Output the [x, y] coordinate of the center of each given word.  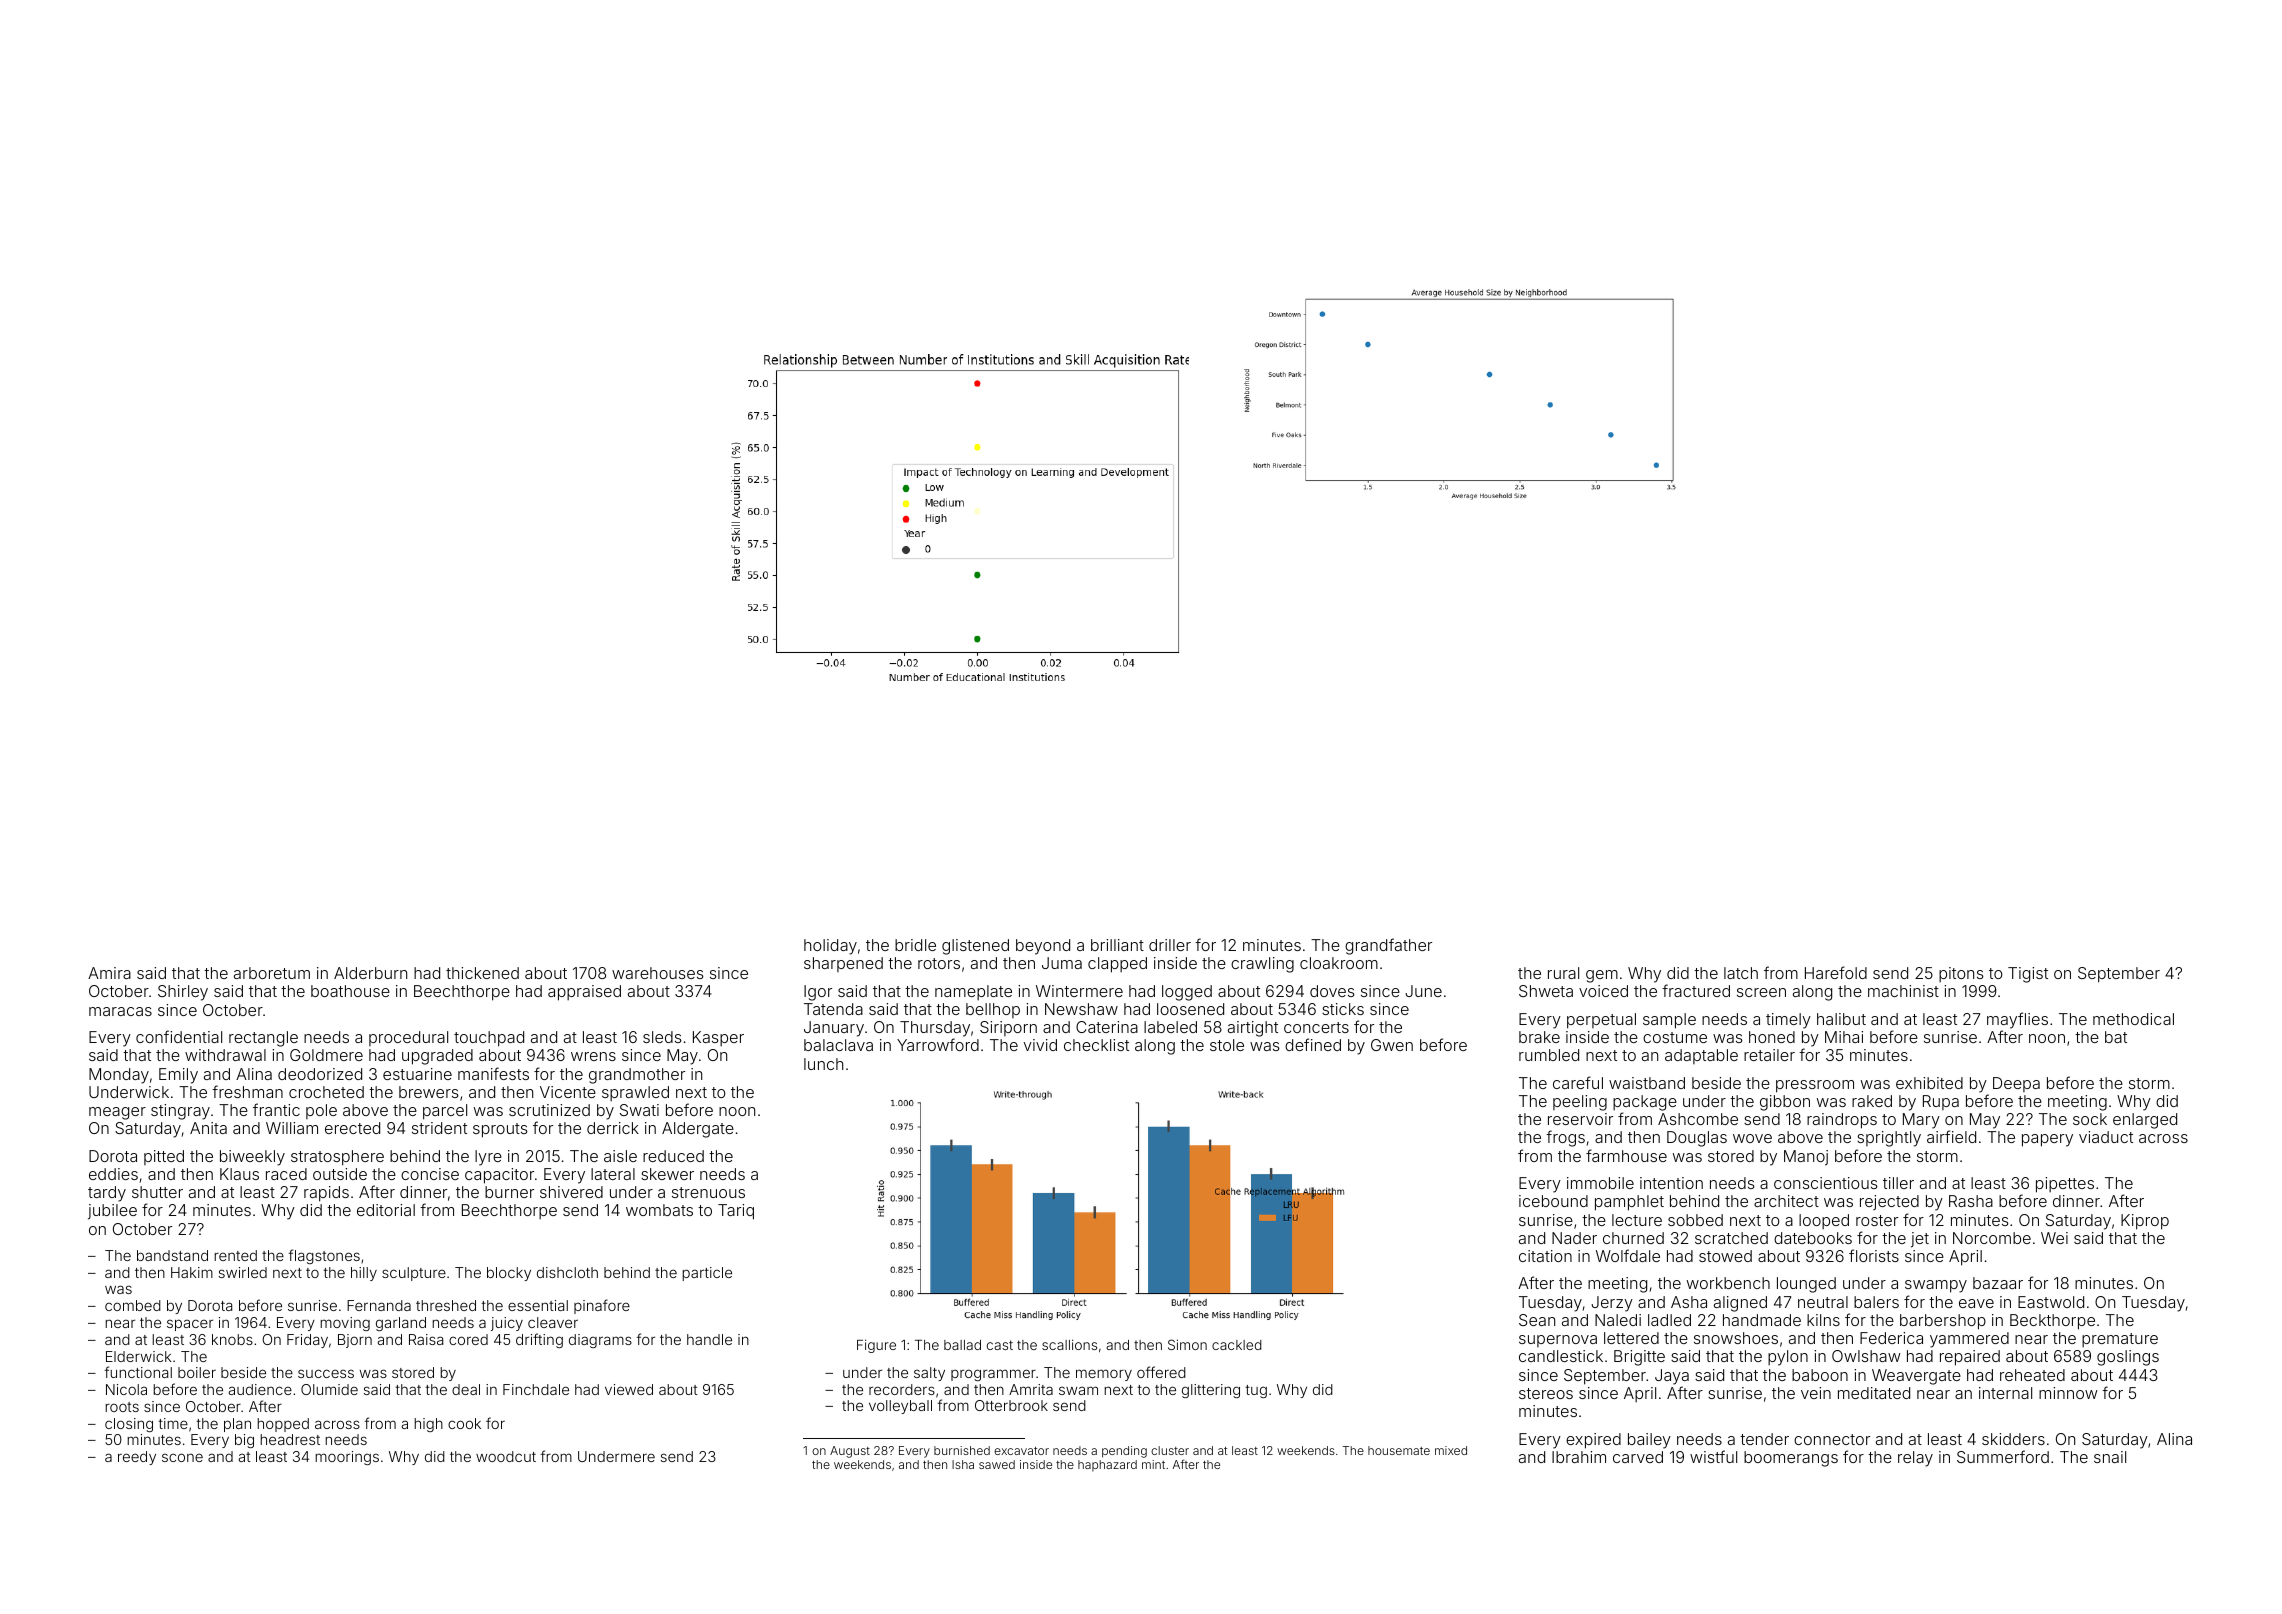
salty [929, 1374]
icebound [1553, 1201]
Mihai [1844, 1037]
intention [1671, 1183]
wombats [659, 1210]
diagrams [600, 1341]
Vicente [568, 1092]
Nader [1574, 1238]
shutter [157, 1192]
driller [1170, 945]
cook [464, 1423]
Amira [109, 973]
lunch [823, 1064]
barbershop [1943, 1322]
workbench [1728, 1283]
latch [1741, 973]
